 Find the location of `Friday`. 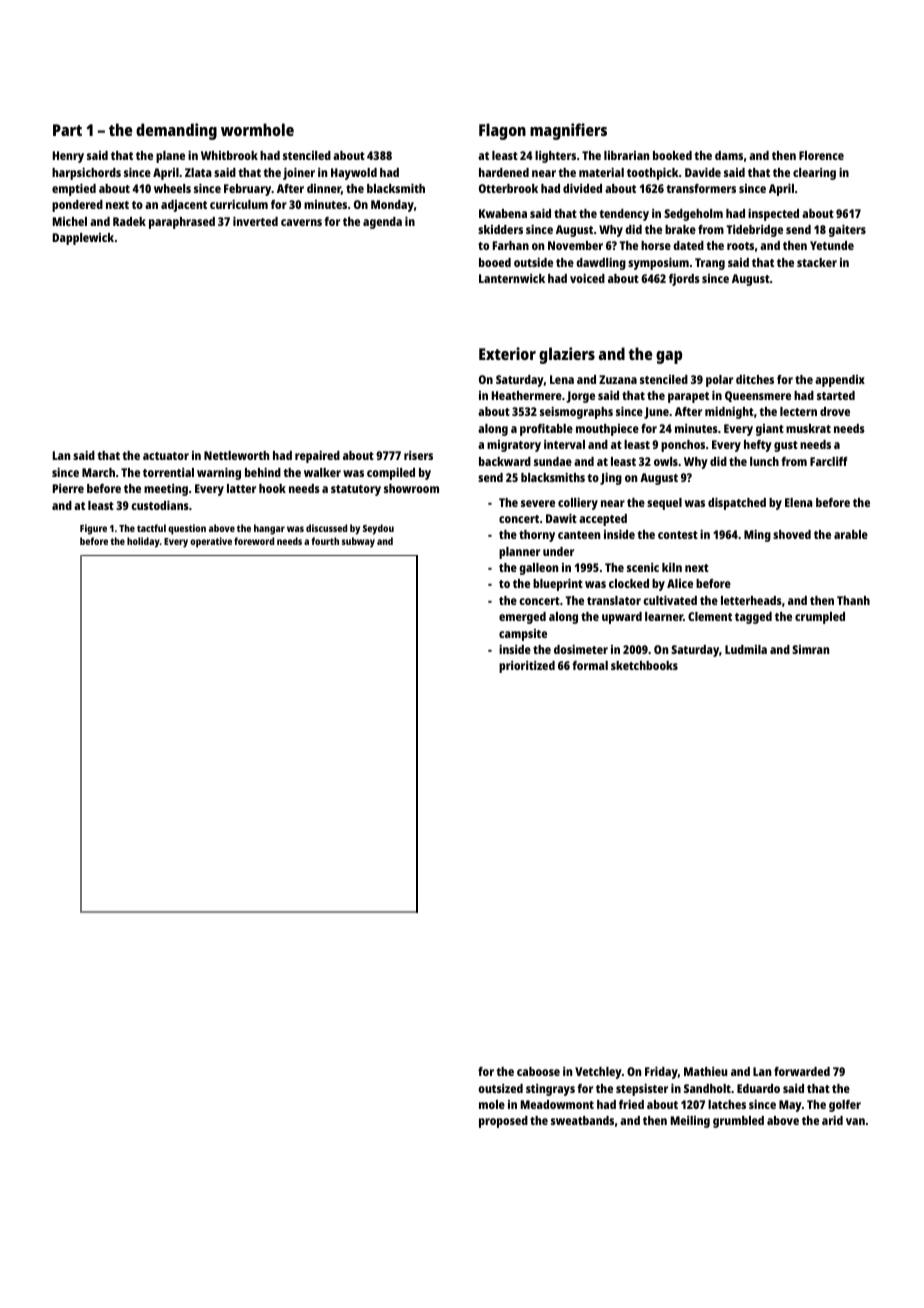

Friday is located at coordinates (661, 1072).
